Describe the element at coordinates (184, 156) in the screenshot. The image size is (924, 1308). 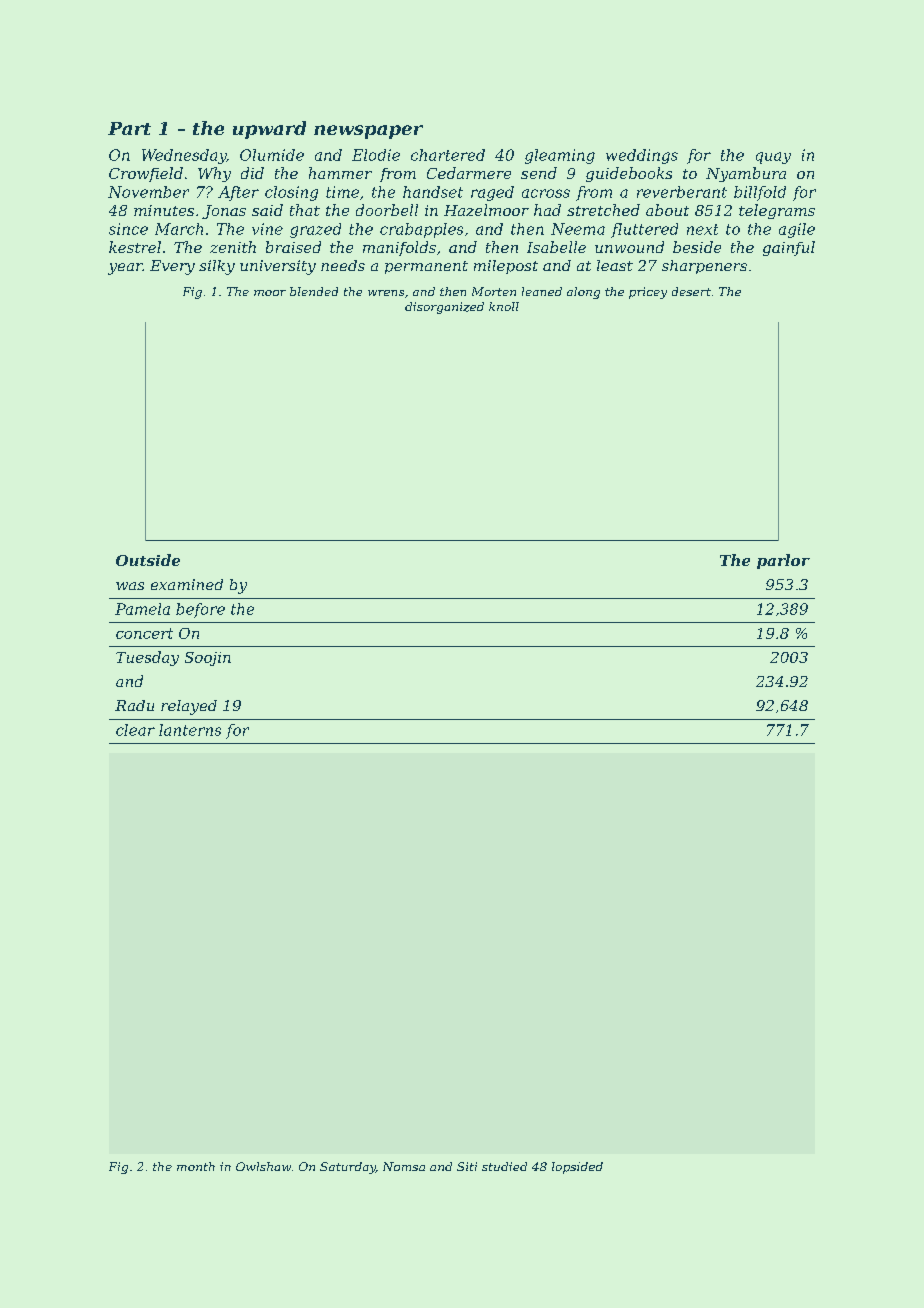
I see `Wednesday` at that location.
